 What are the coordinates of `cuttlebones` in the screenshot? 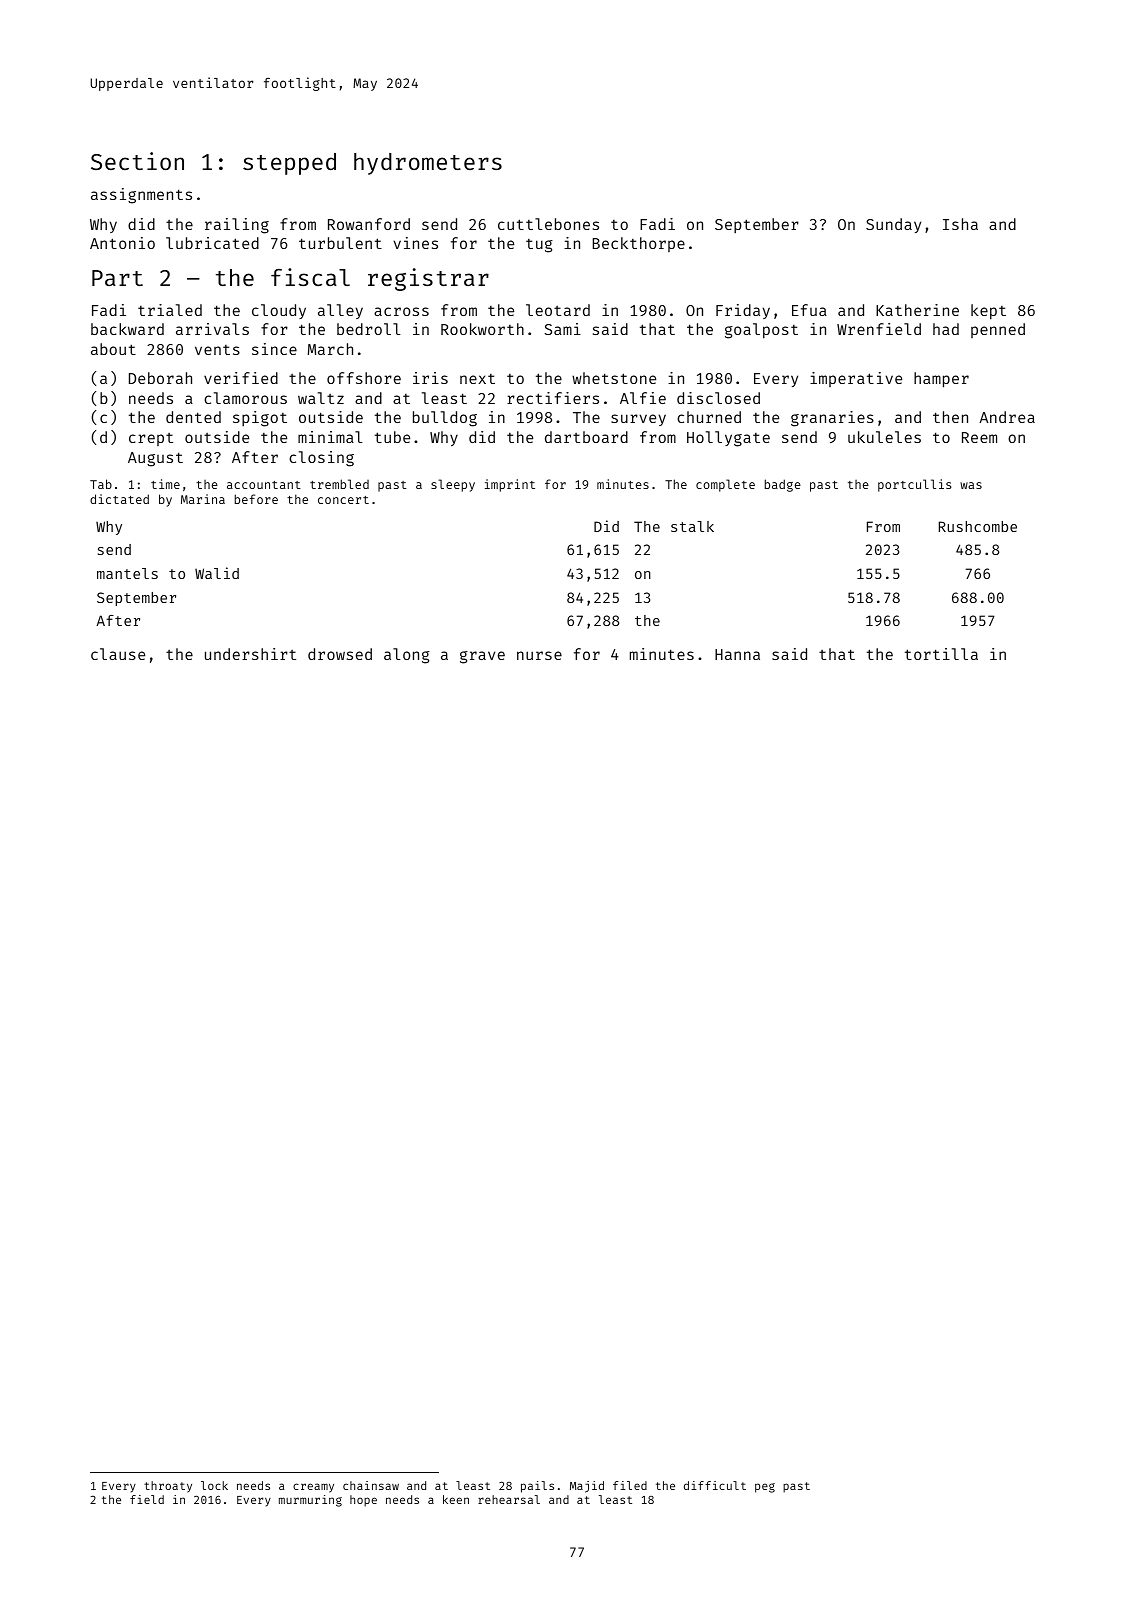 It's located at (548, 224).
